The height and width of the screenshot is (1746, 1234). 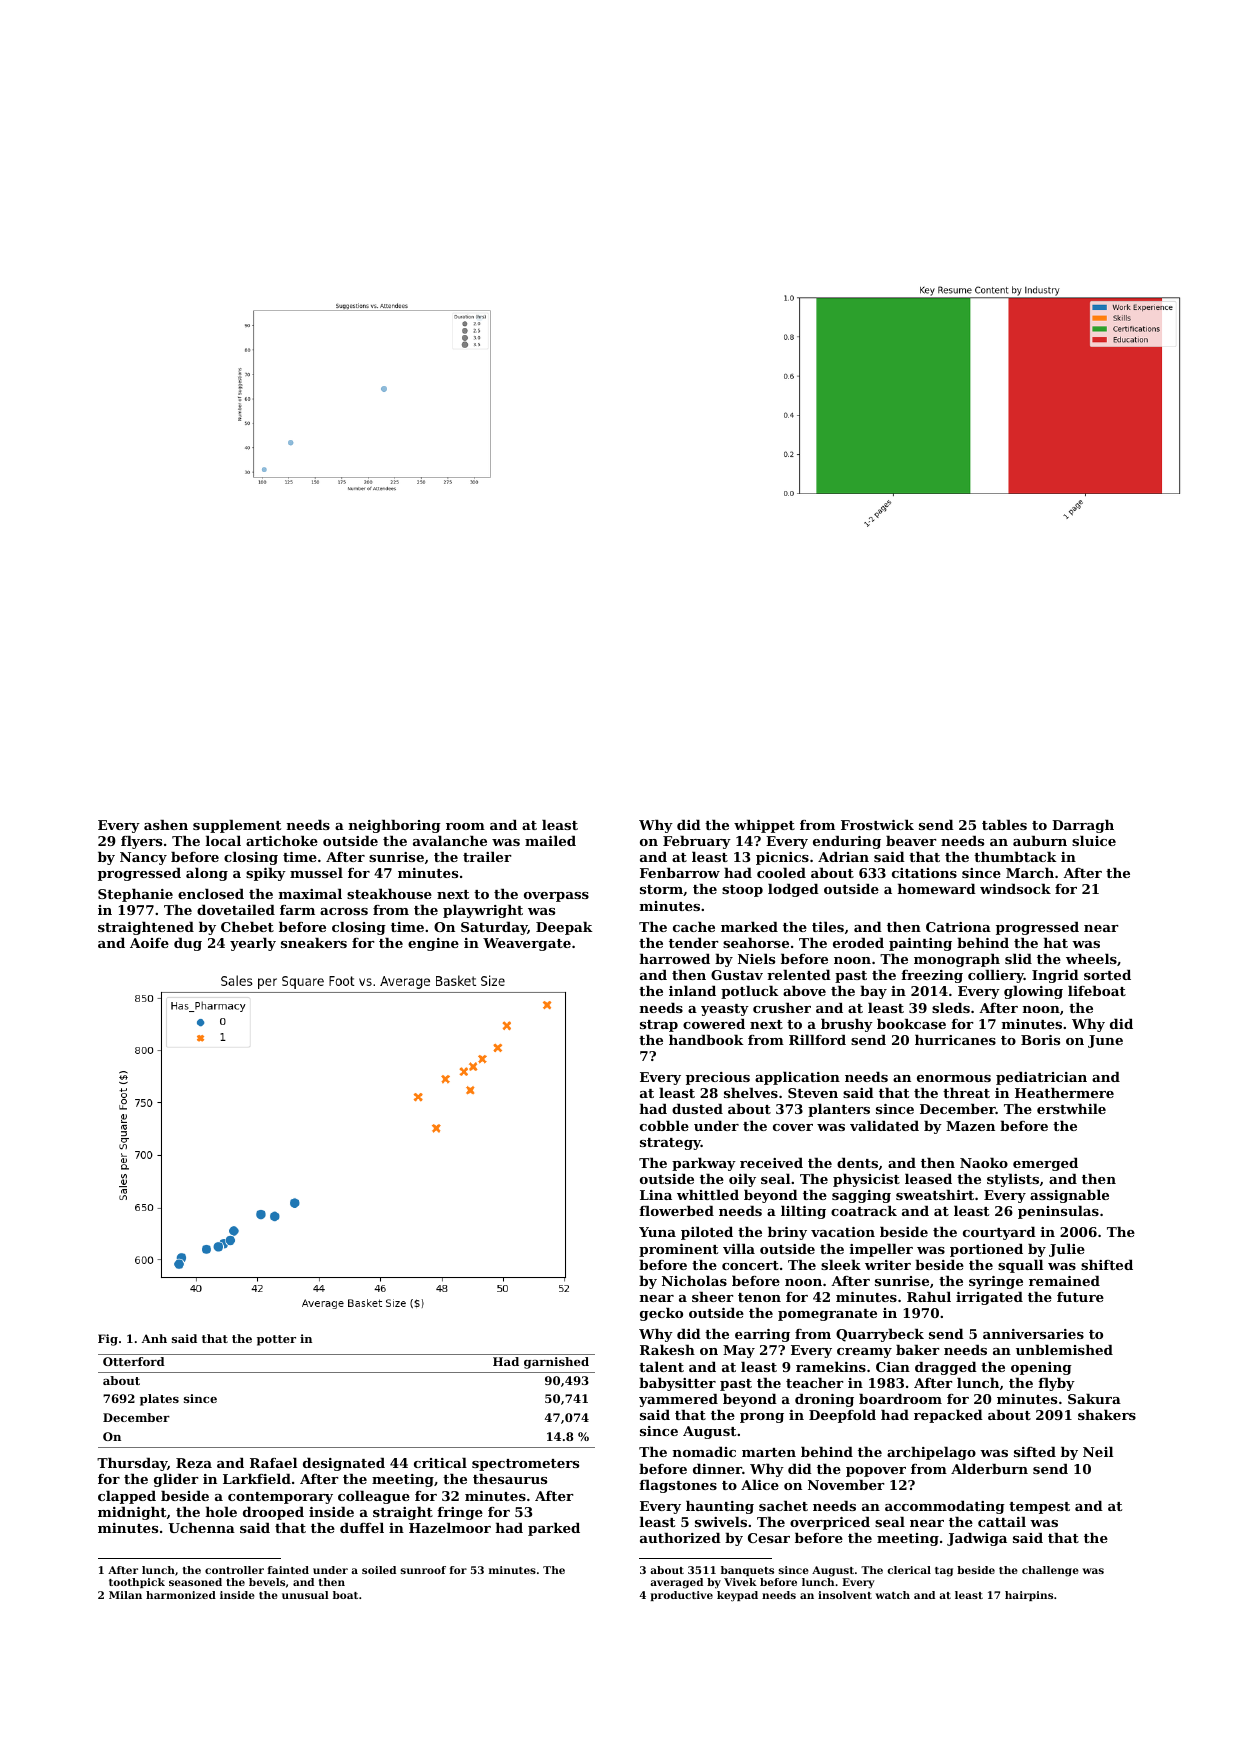 What do you see at coordinates (661, 1314) in the screenshot?
I see `gecko` at bounding box center [661, 1314].
